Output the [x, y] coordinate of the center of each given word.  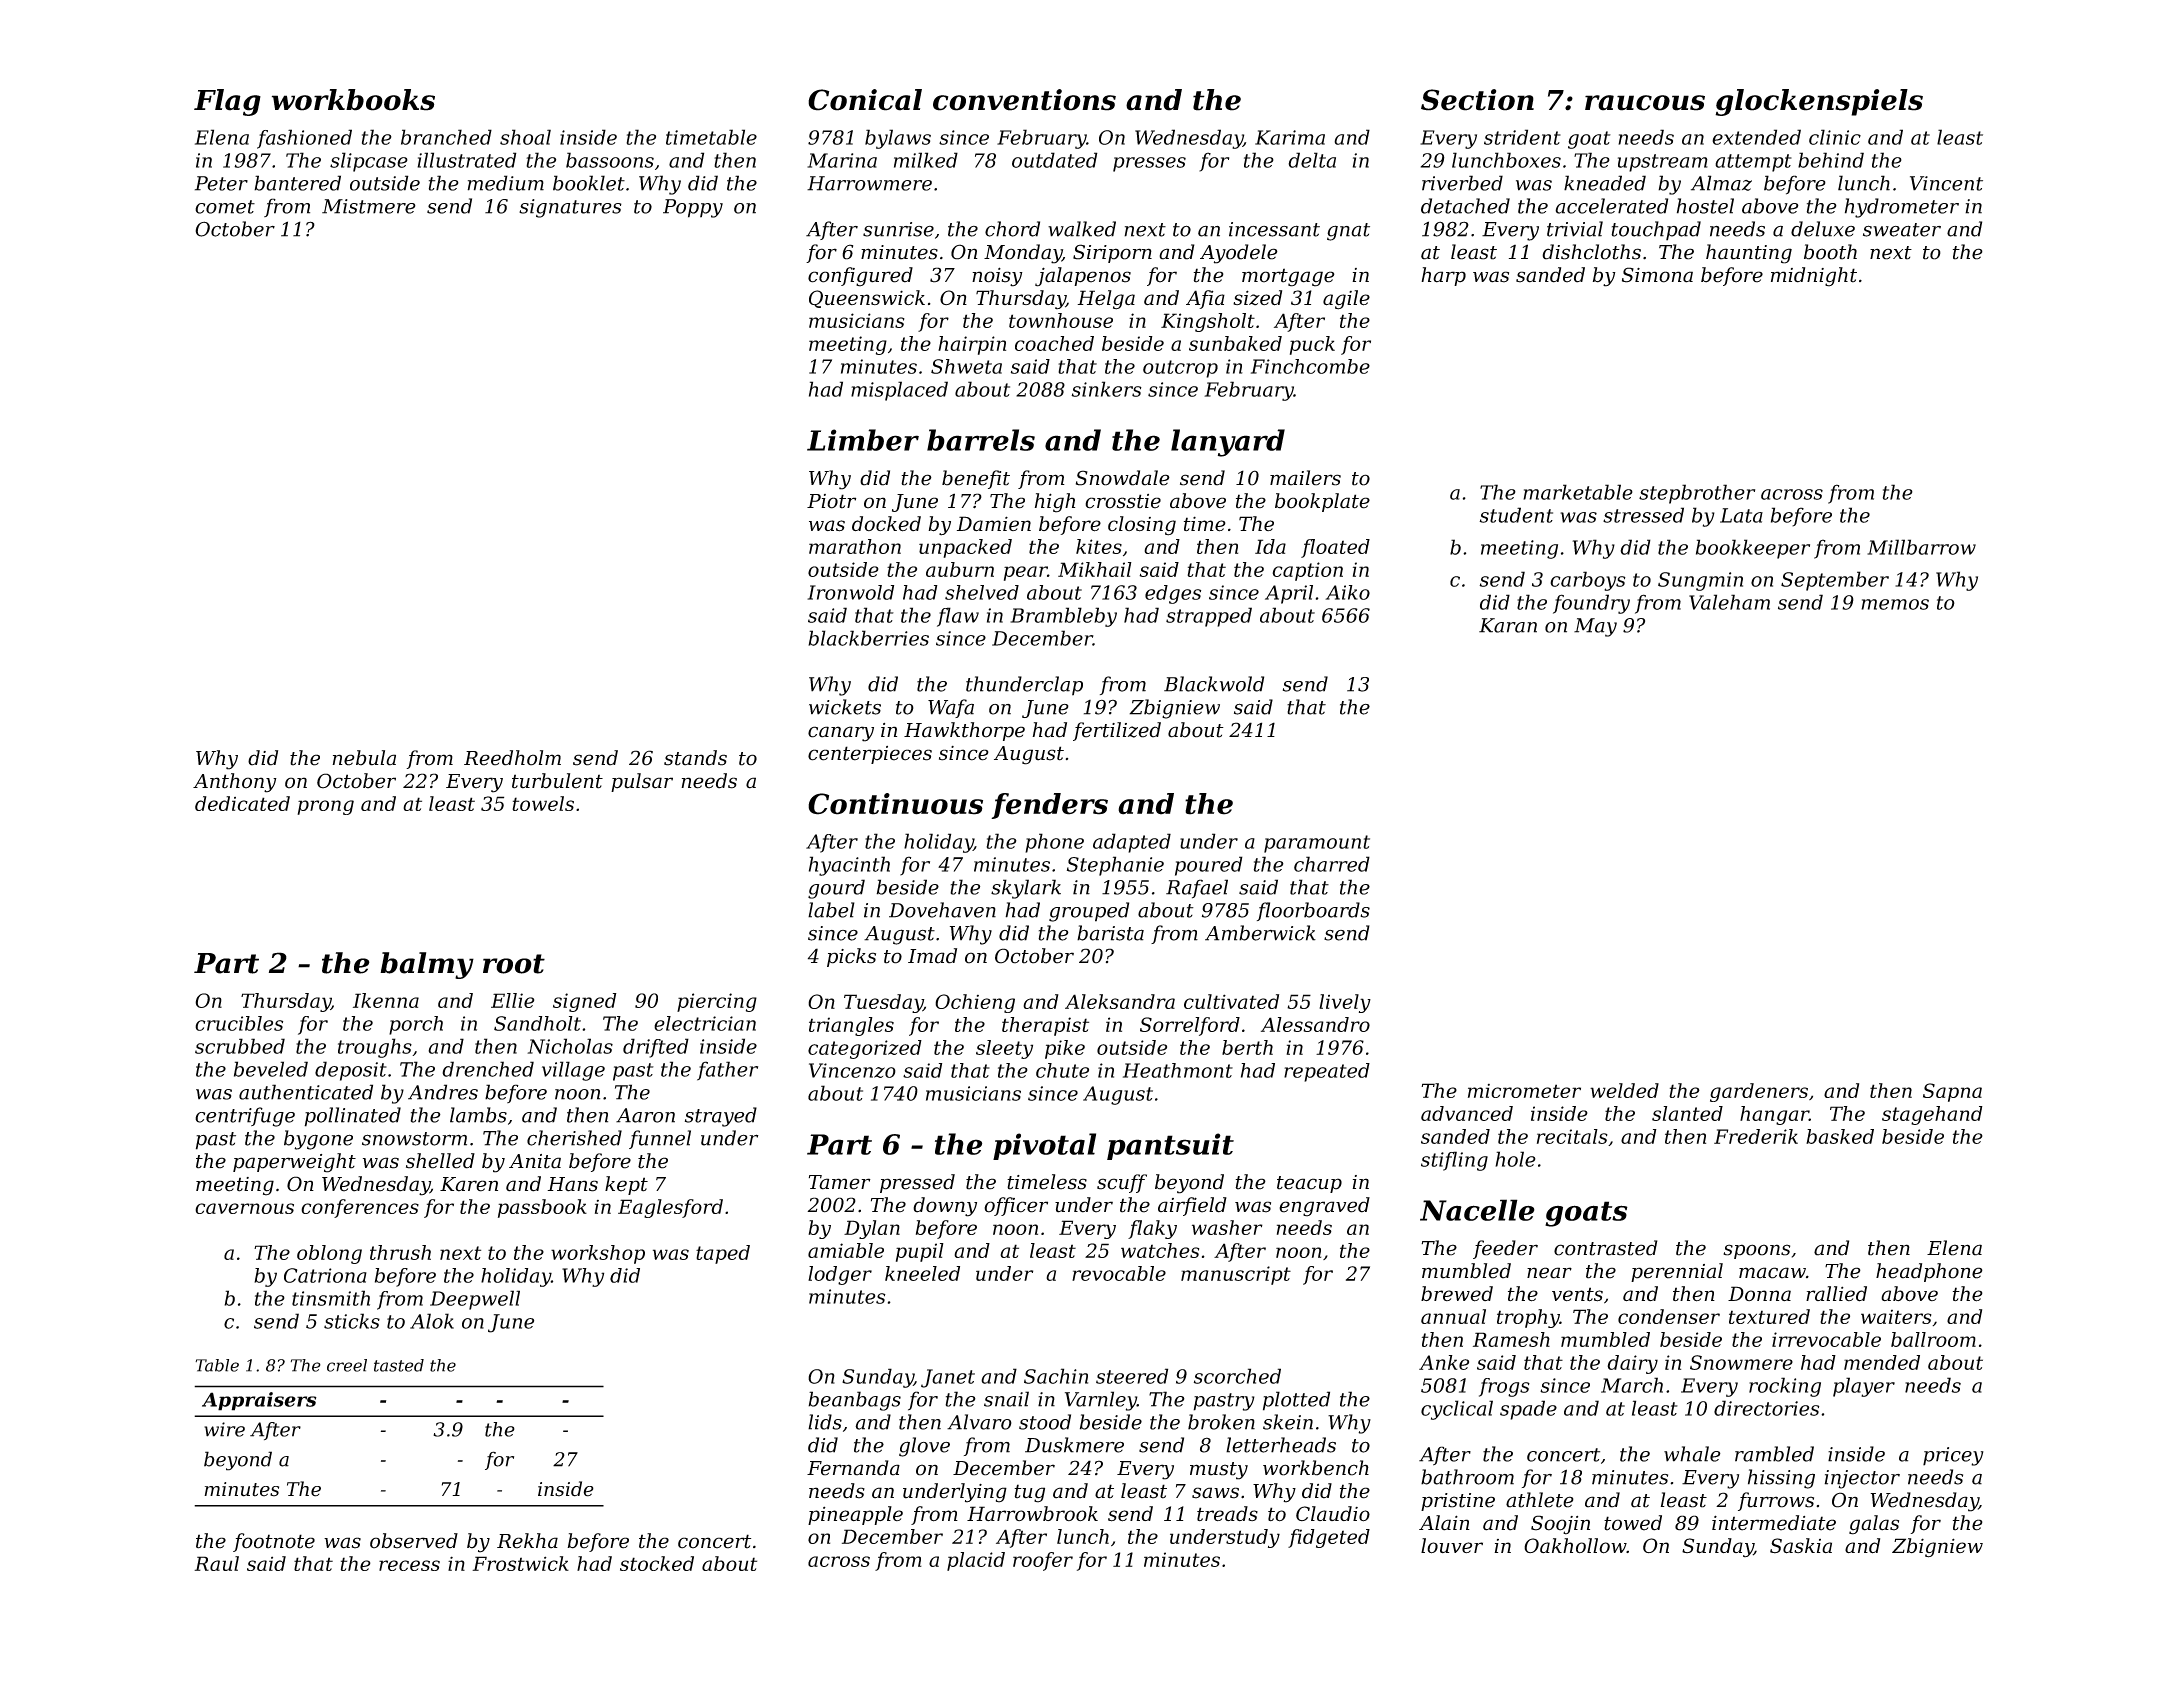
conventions [1024, 100]
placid [976, 1561]
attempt [1753, 163]
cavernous [244, 1208]
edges [1173, 594]
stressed [1643, 515]
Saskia [1801, 1546]
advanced [1467, 1113]
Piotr [831, 501]
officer [1016, 1206]
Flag [227, 102]
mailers [1305, 478]
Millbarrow [1921, 547]
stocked [657, 1563]
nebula [364, 758]
